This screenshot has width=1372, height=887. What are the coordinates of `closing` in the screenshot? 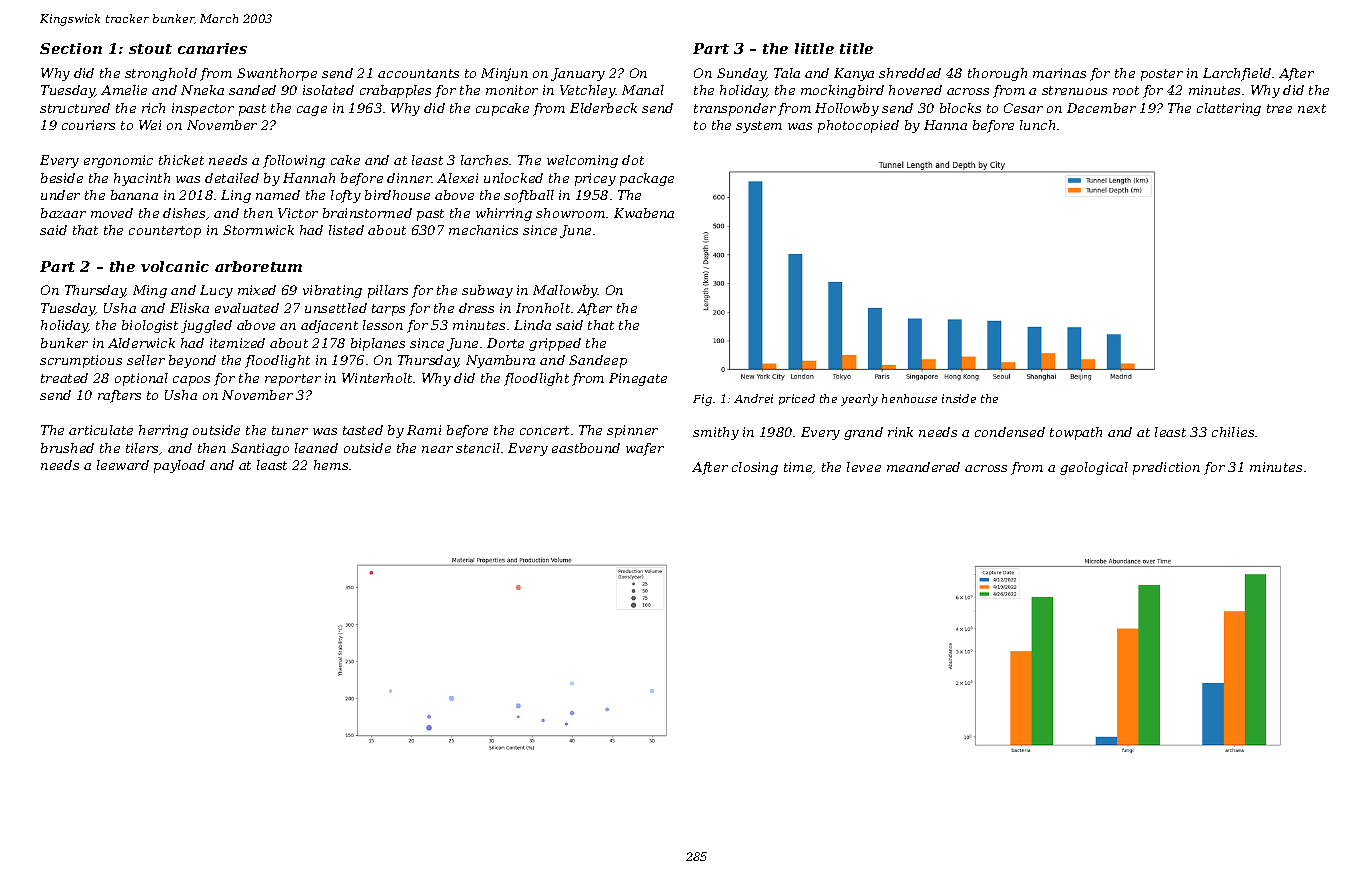 It's located at (755, 468).
